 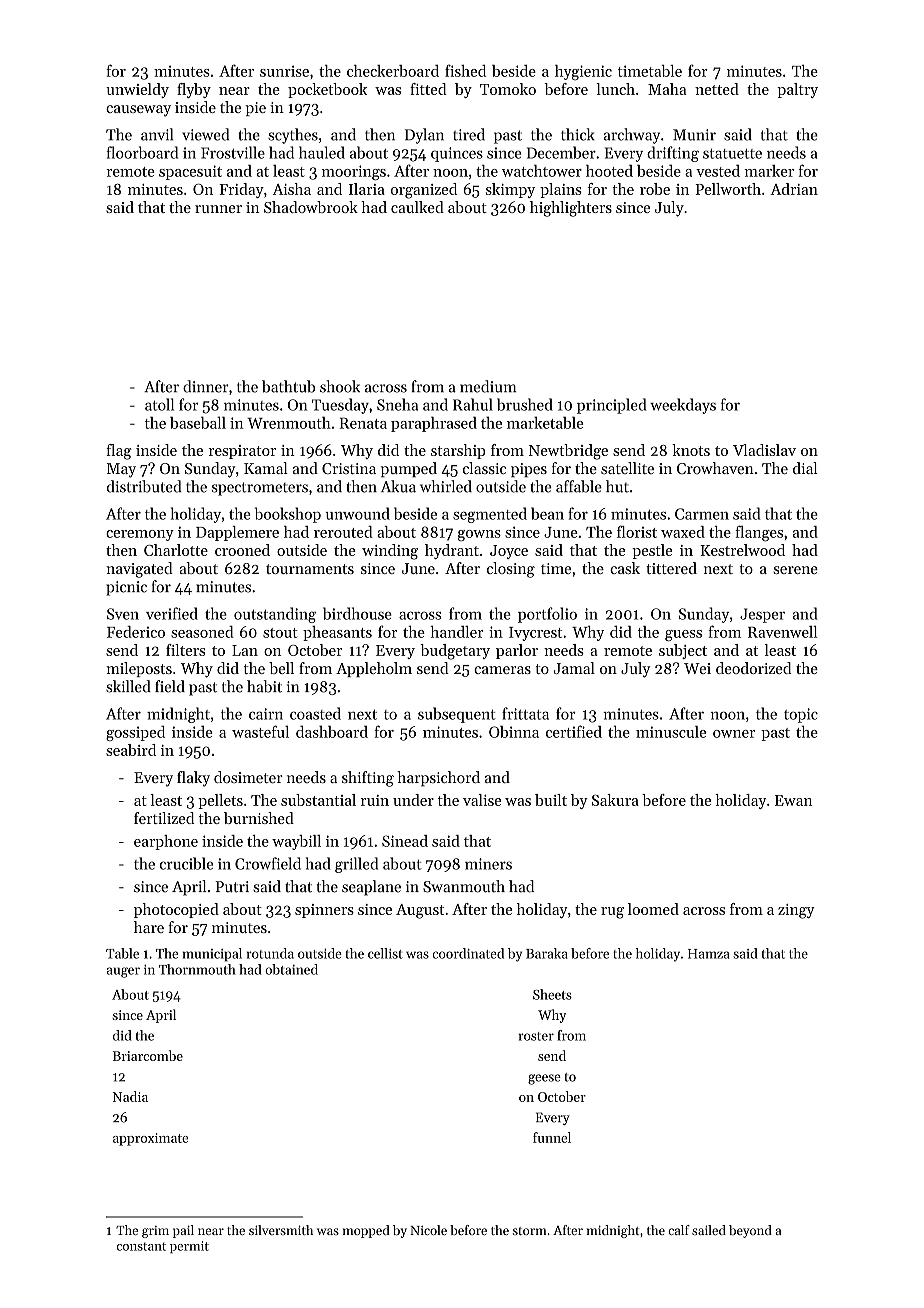 What do you see at coordinates (667, 89) in the document?
I see `Maha` at bounding box center [667, 89].
